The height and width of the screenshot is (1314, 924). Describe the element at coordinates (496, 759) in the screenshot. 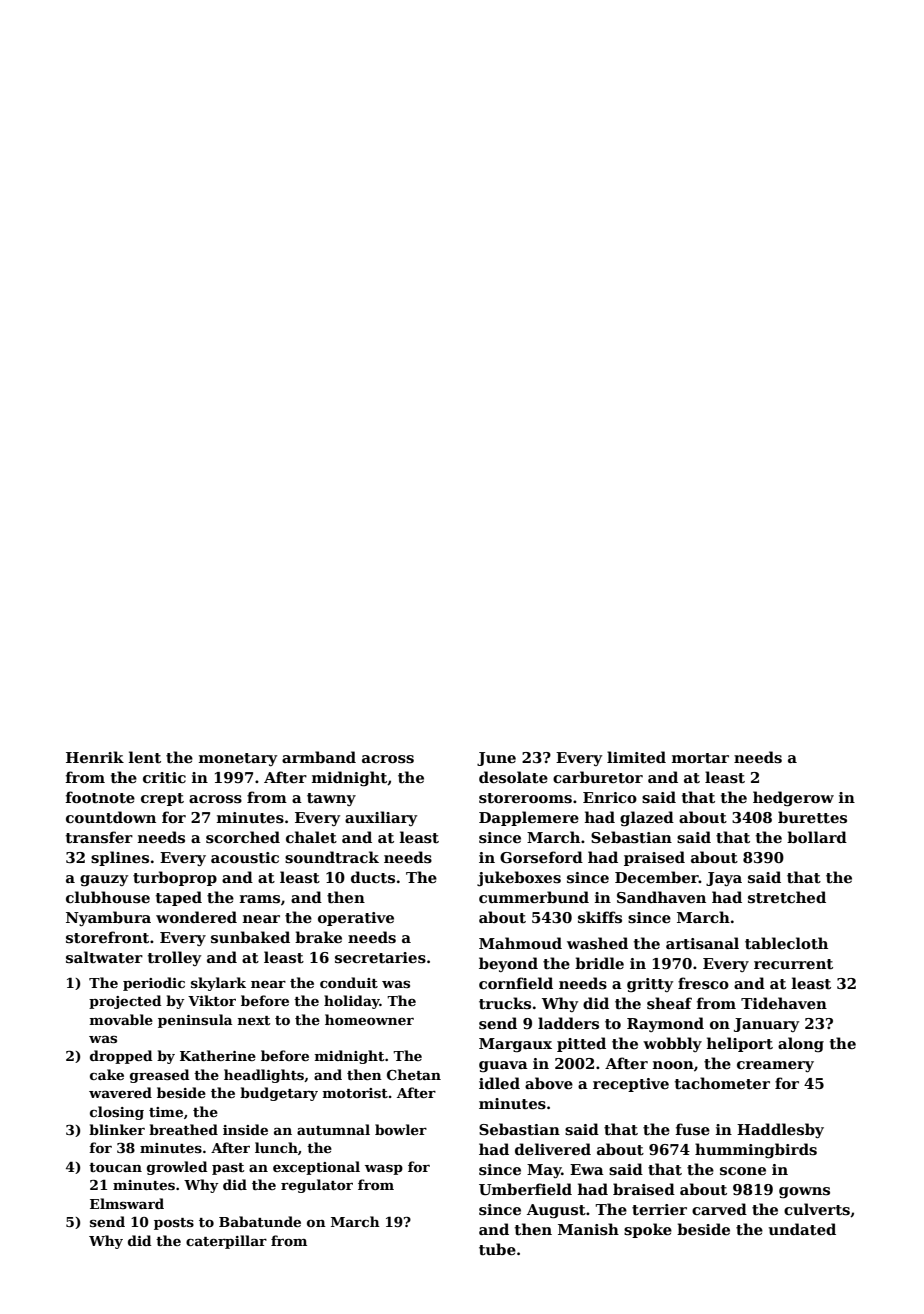

I see `June` at that location.
